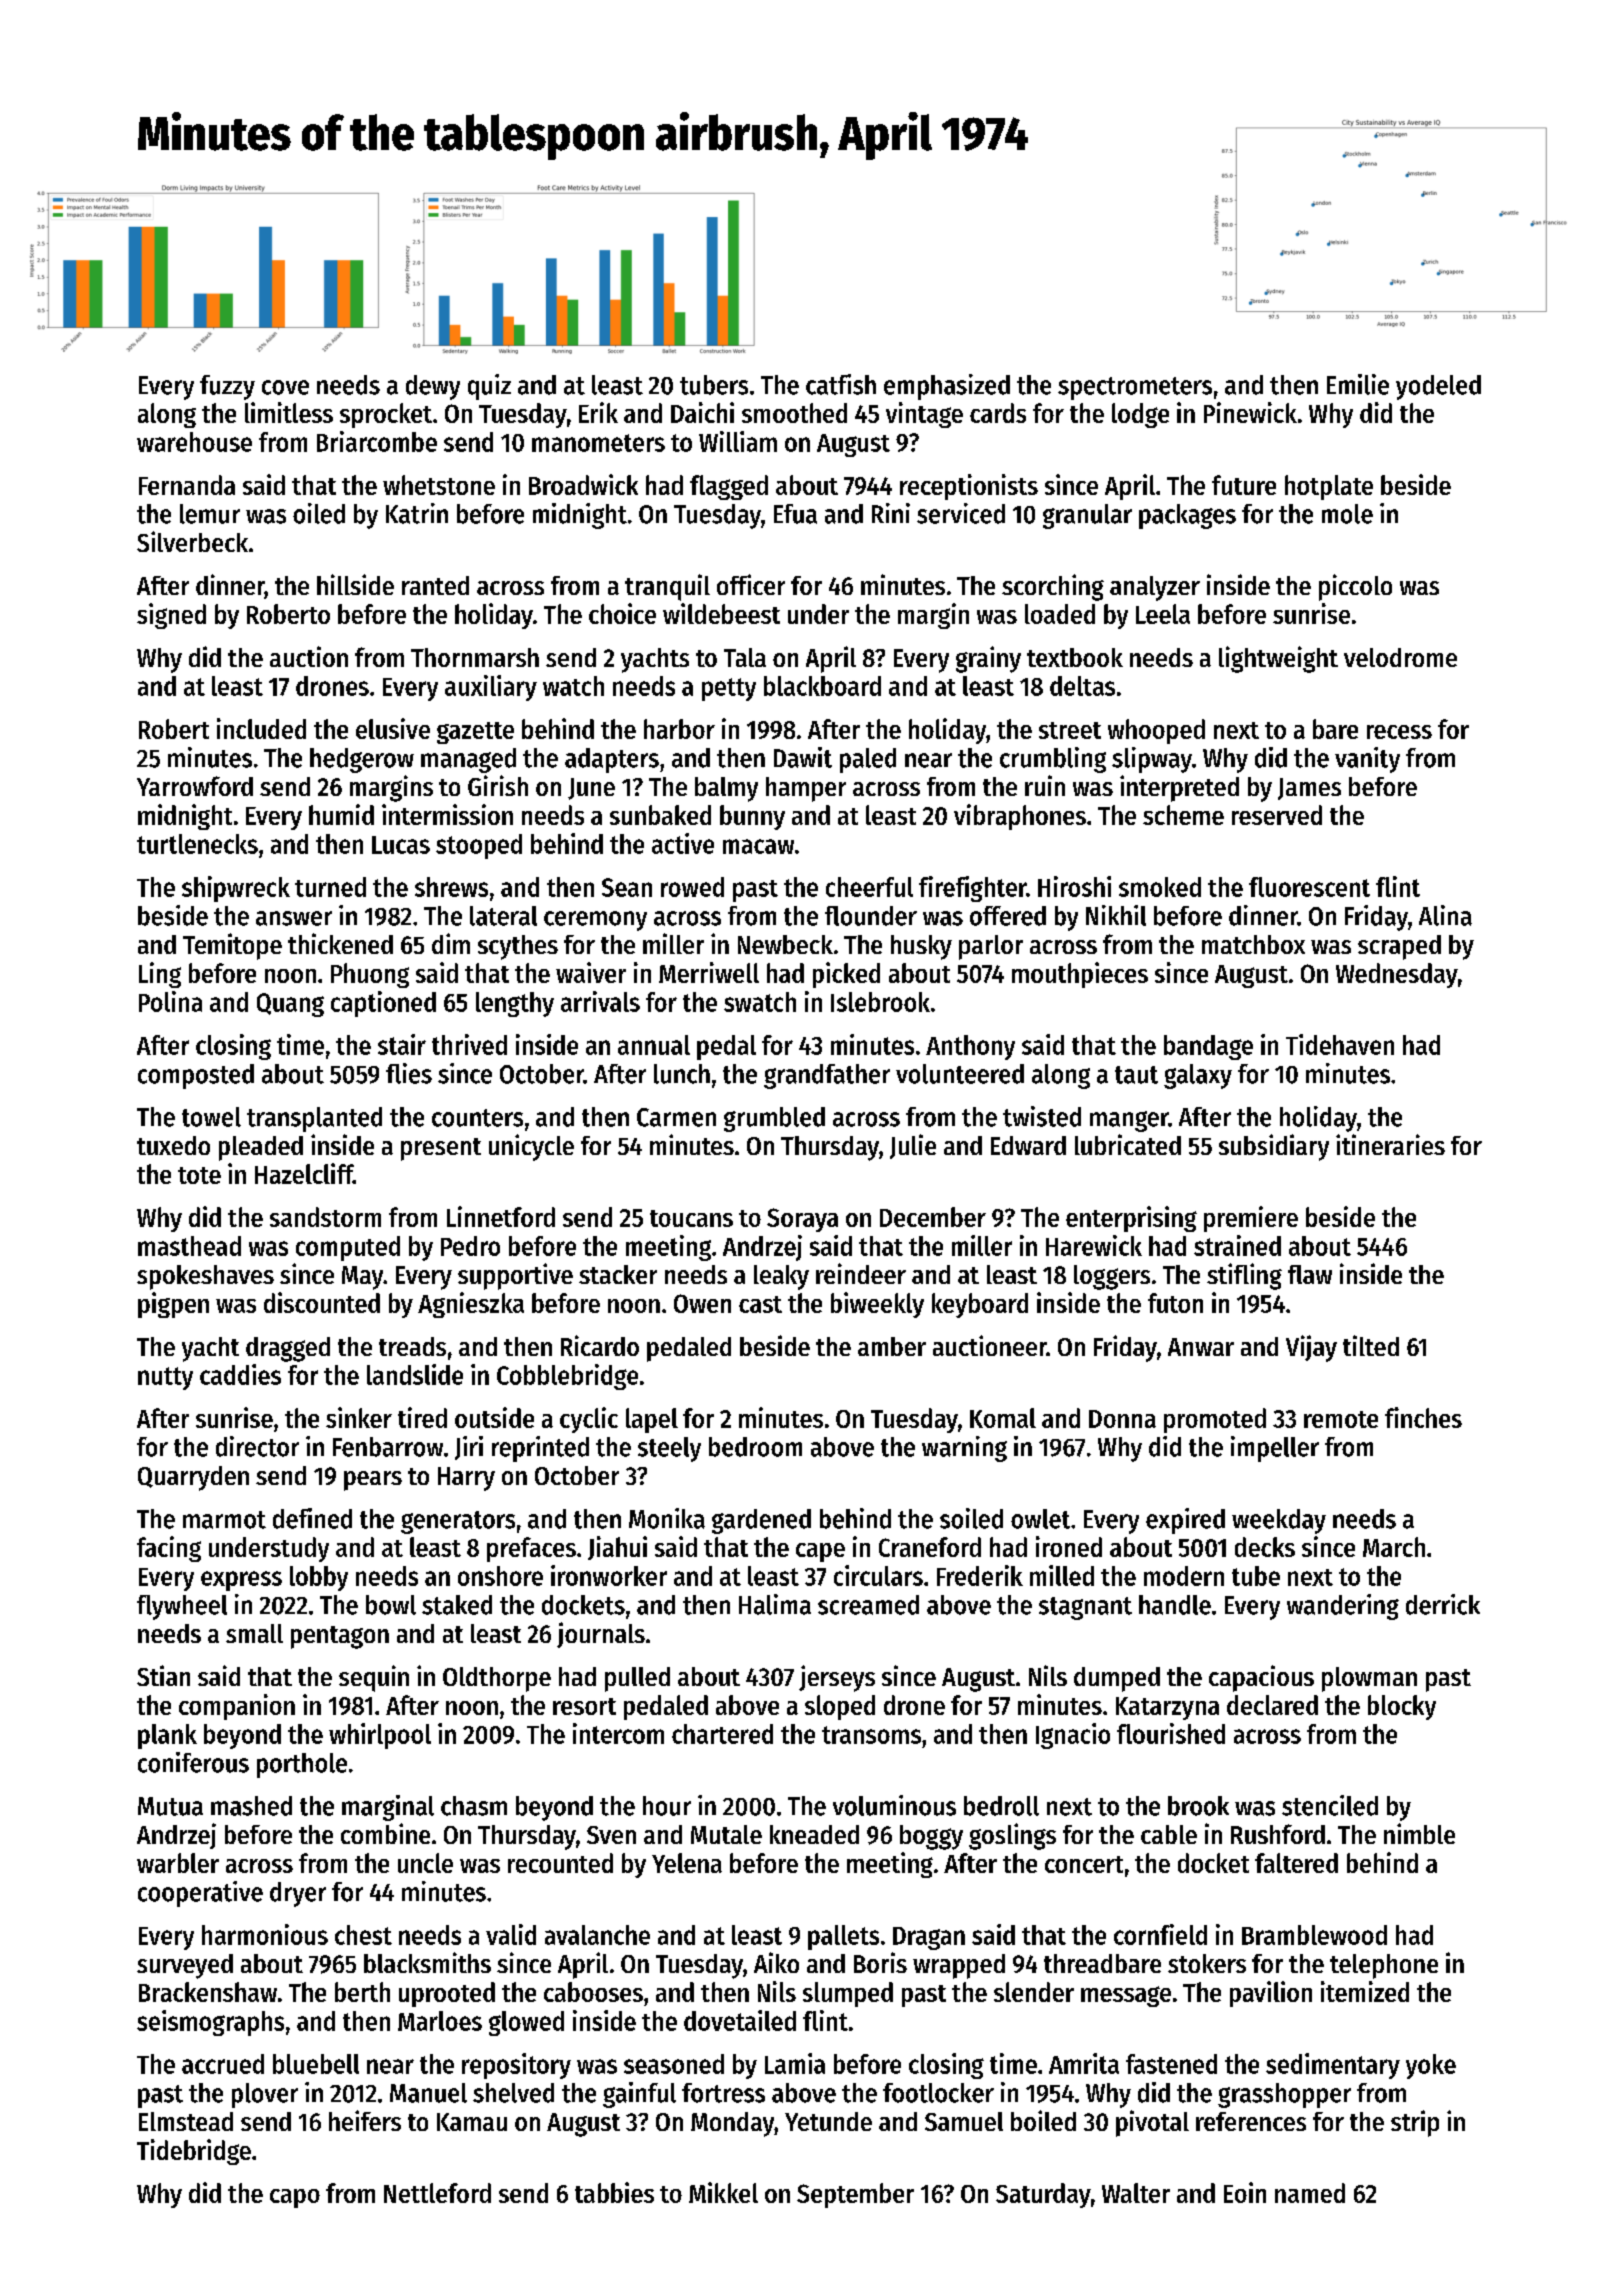  What do you see at coordinates (1438, 387) in the screenshot?
I see `yodeled` at bounding box center [1438, 387].
